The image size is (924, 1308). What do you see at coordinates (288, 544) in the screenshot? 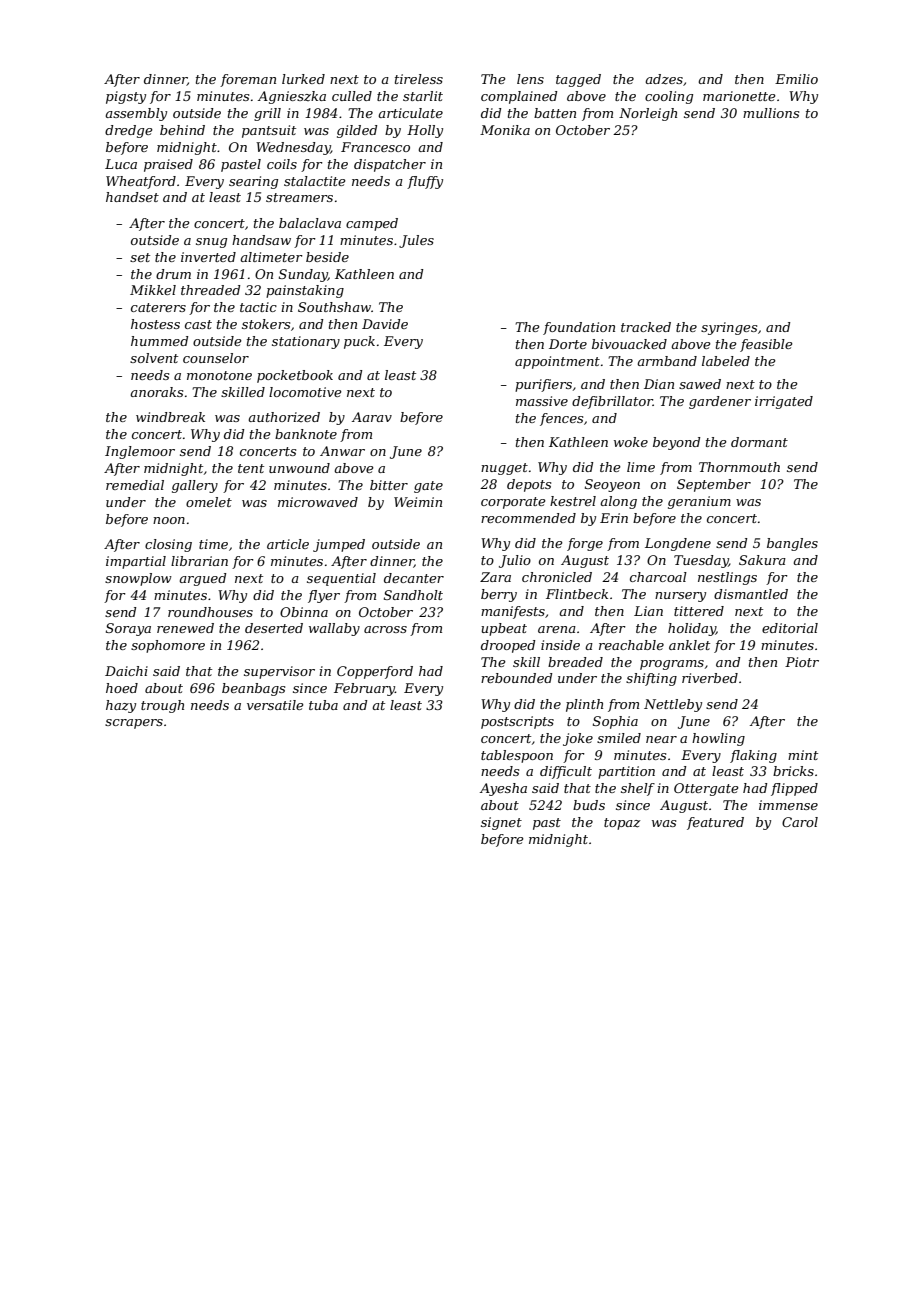
I see `article` at bounding box center [288, 544].
